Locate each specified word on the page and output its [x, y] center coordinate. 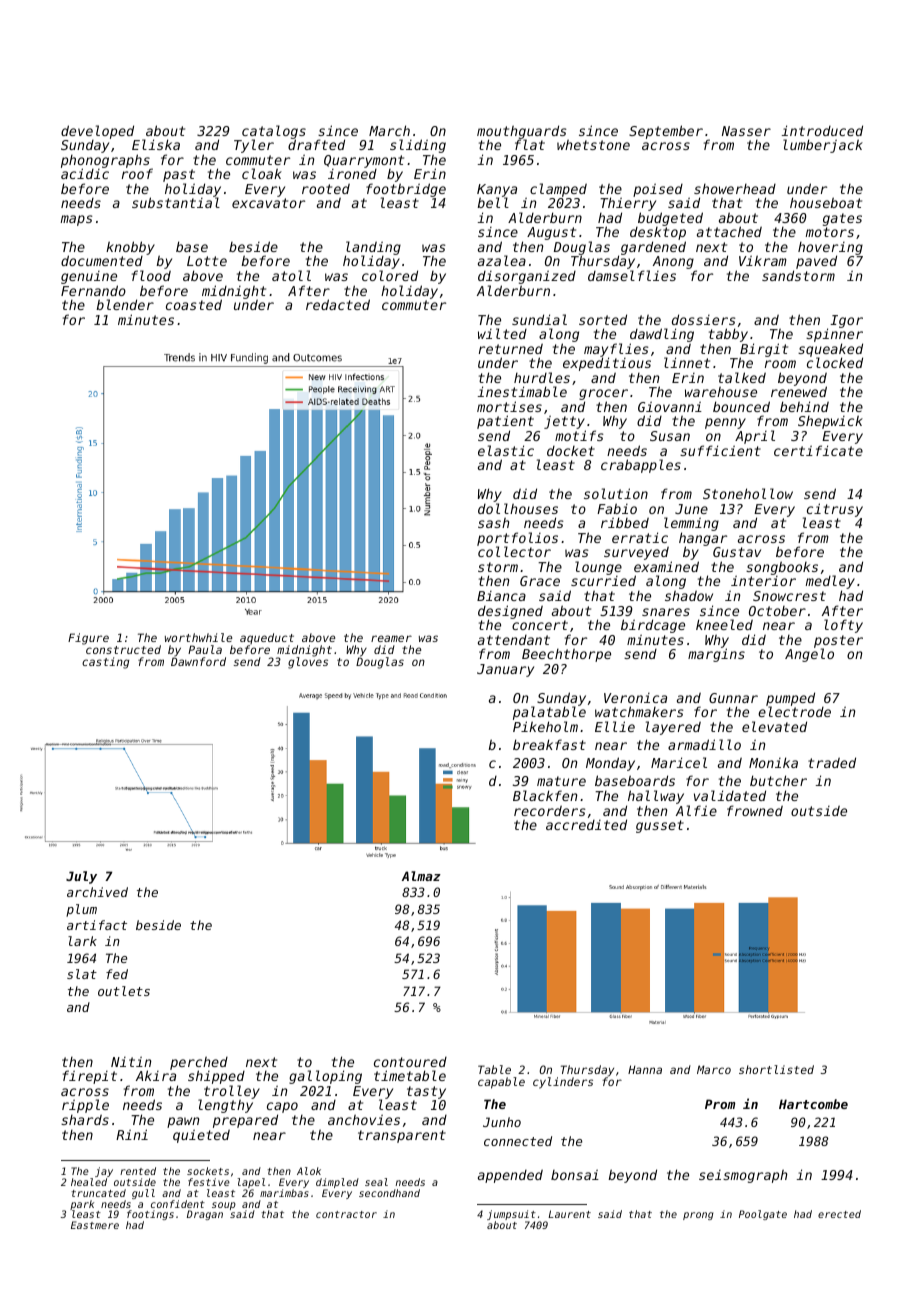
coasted [194, 304]
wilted [502, 333]
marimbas [284, 1193]
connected [518, 1141]
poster [838, 642]
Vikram [763, 260]
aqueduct [267, 638]
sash [493, 522]
